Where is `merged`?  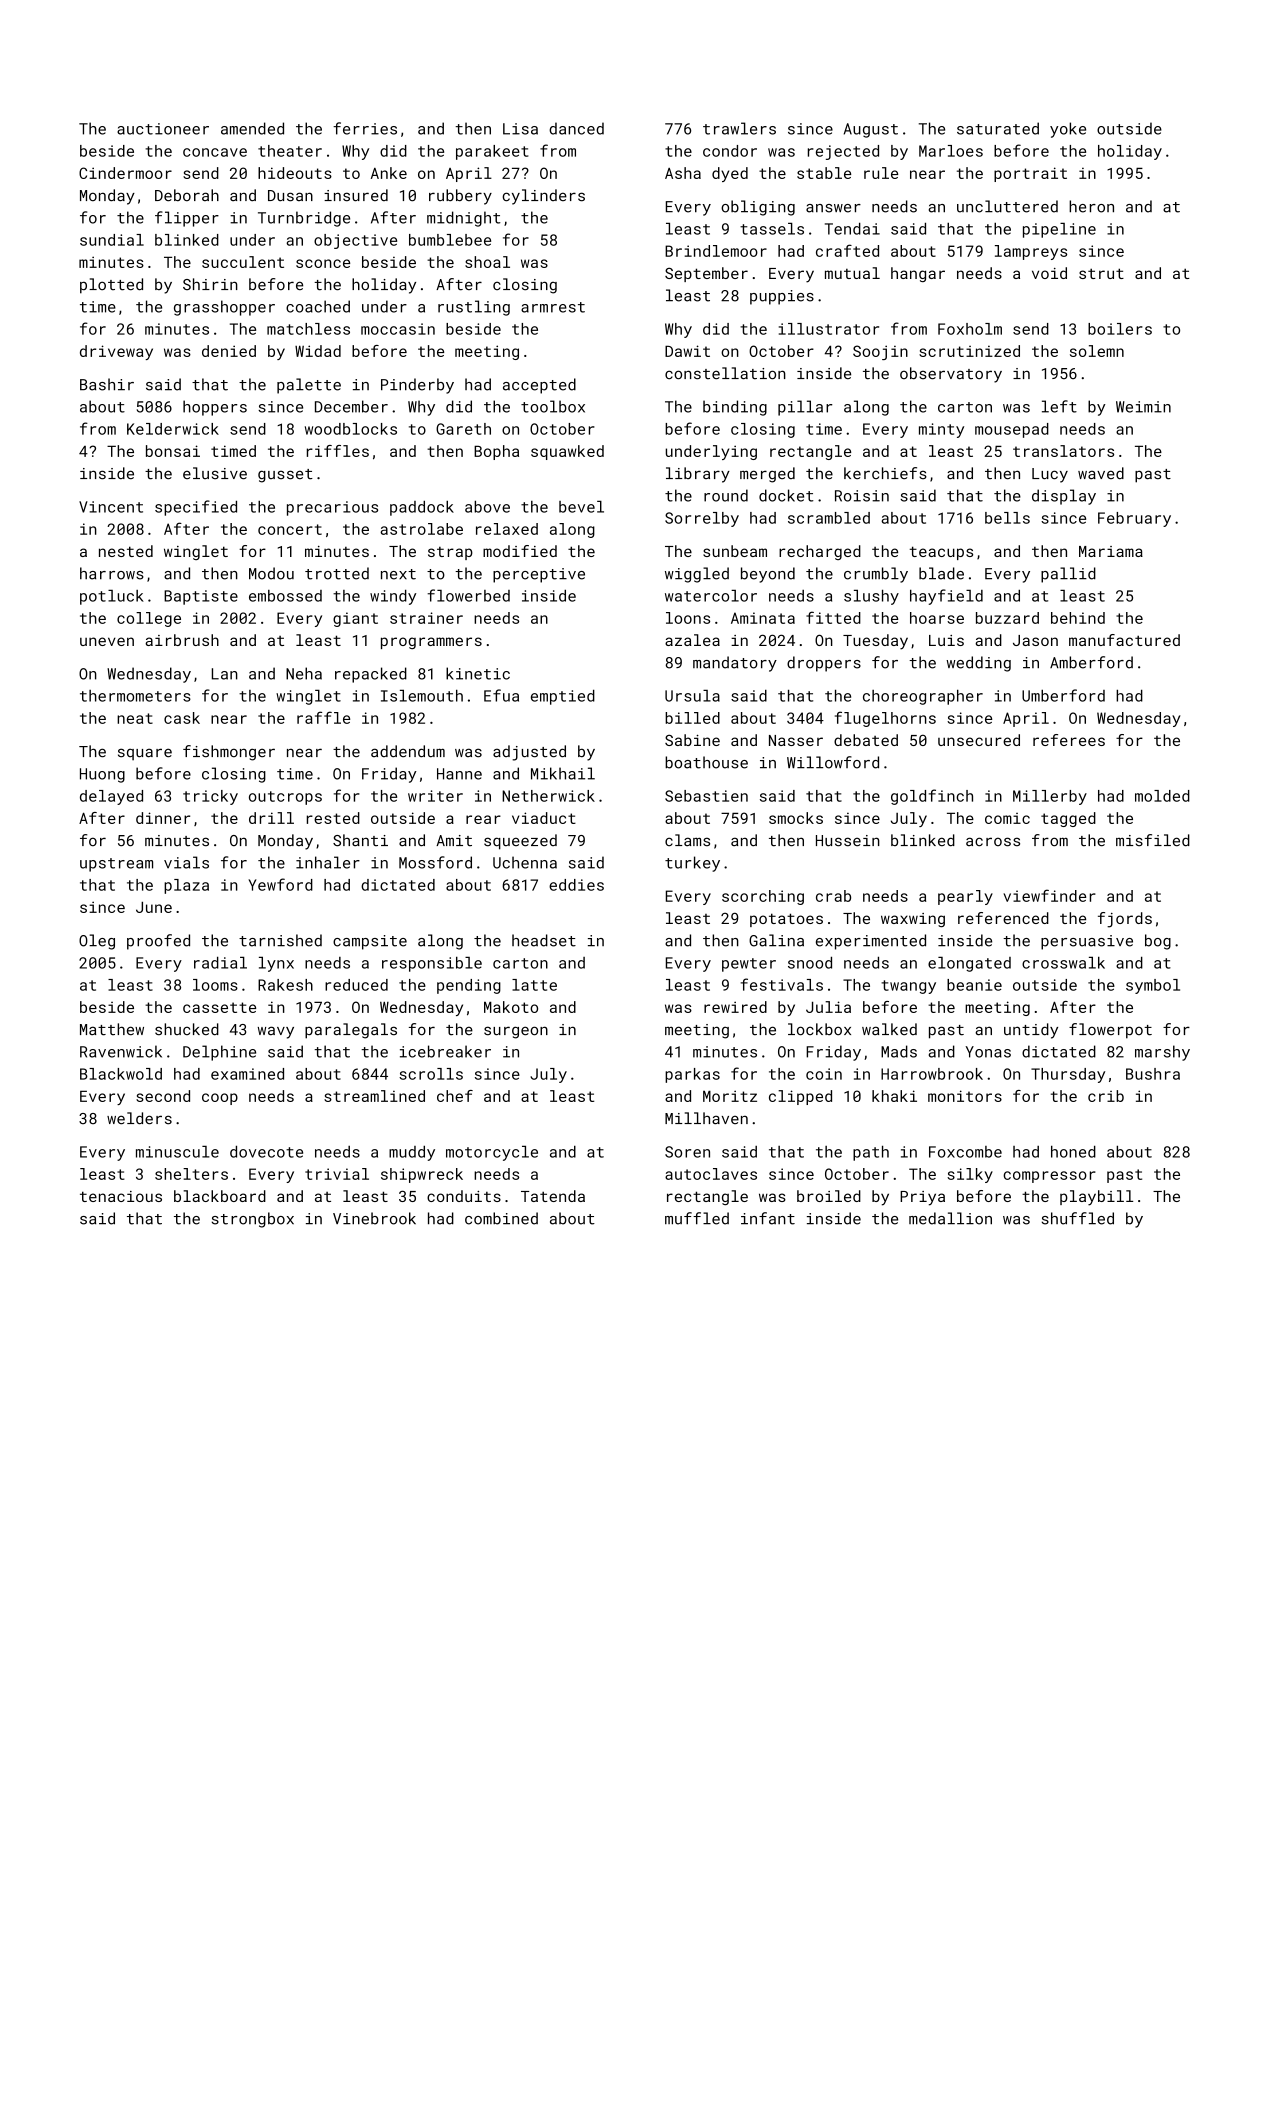 merged is located at coordinates (767, 475).
